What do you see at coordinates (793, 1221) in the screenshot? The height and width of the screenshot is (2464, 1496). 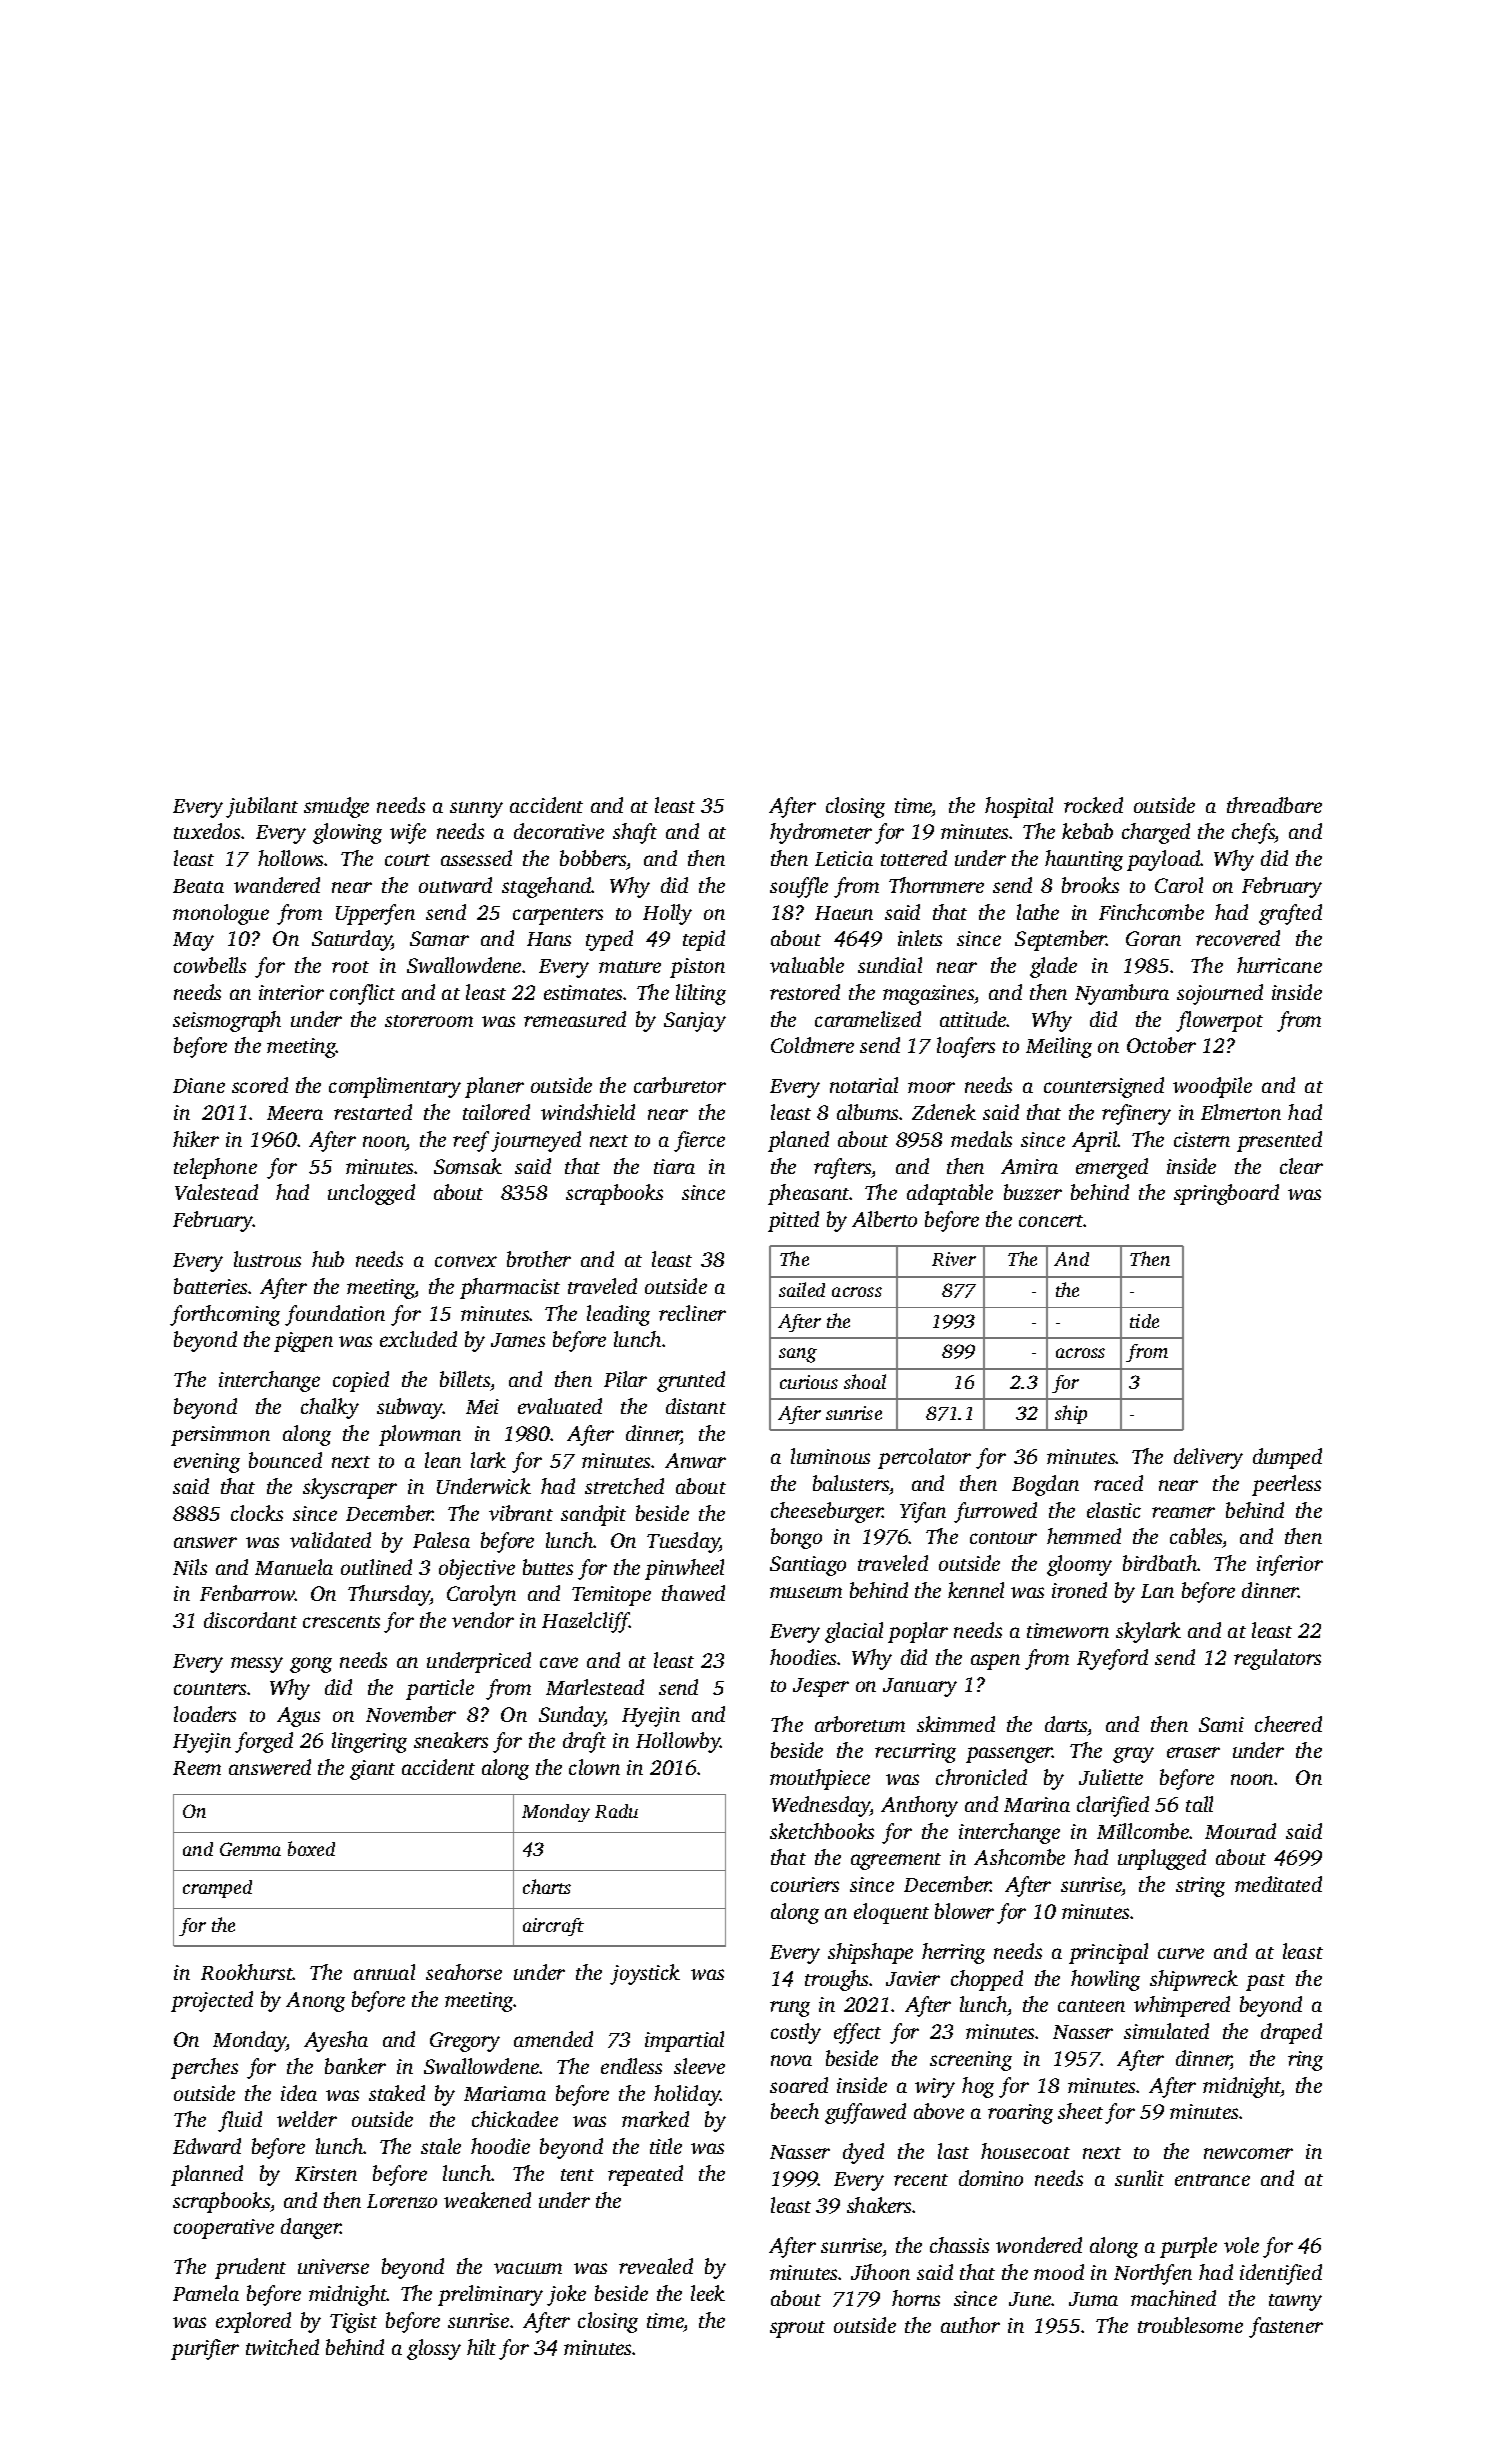 I see `pitted` at bounding box center [793, 1221].
